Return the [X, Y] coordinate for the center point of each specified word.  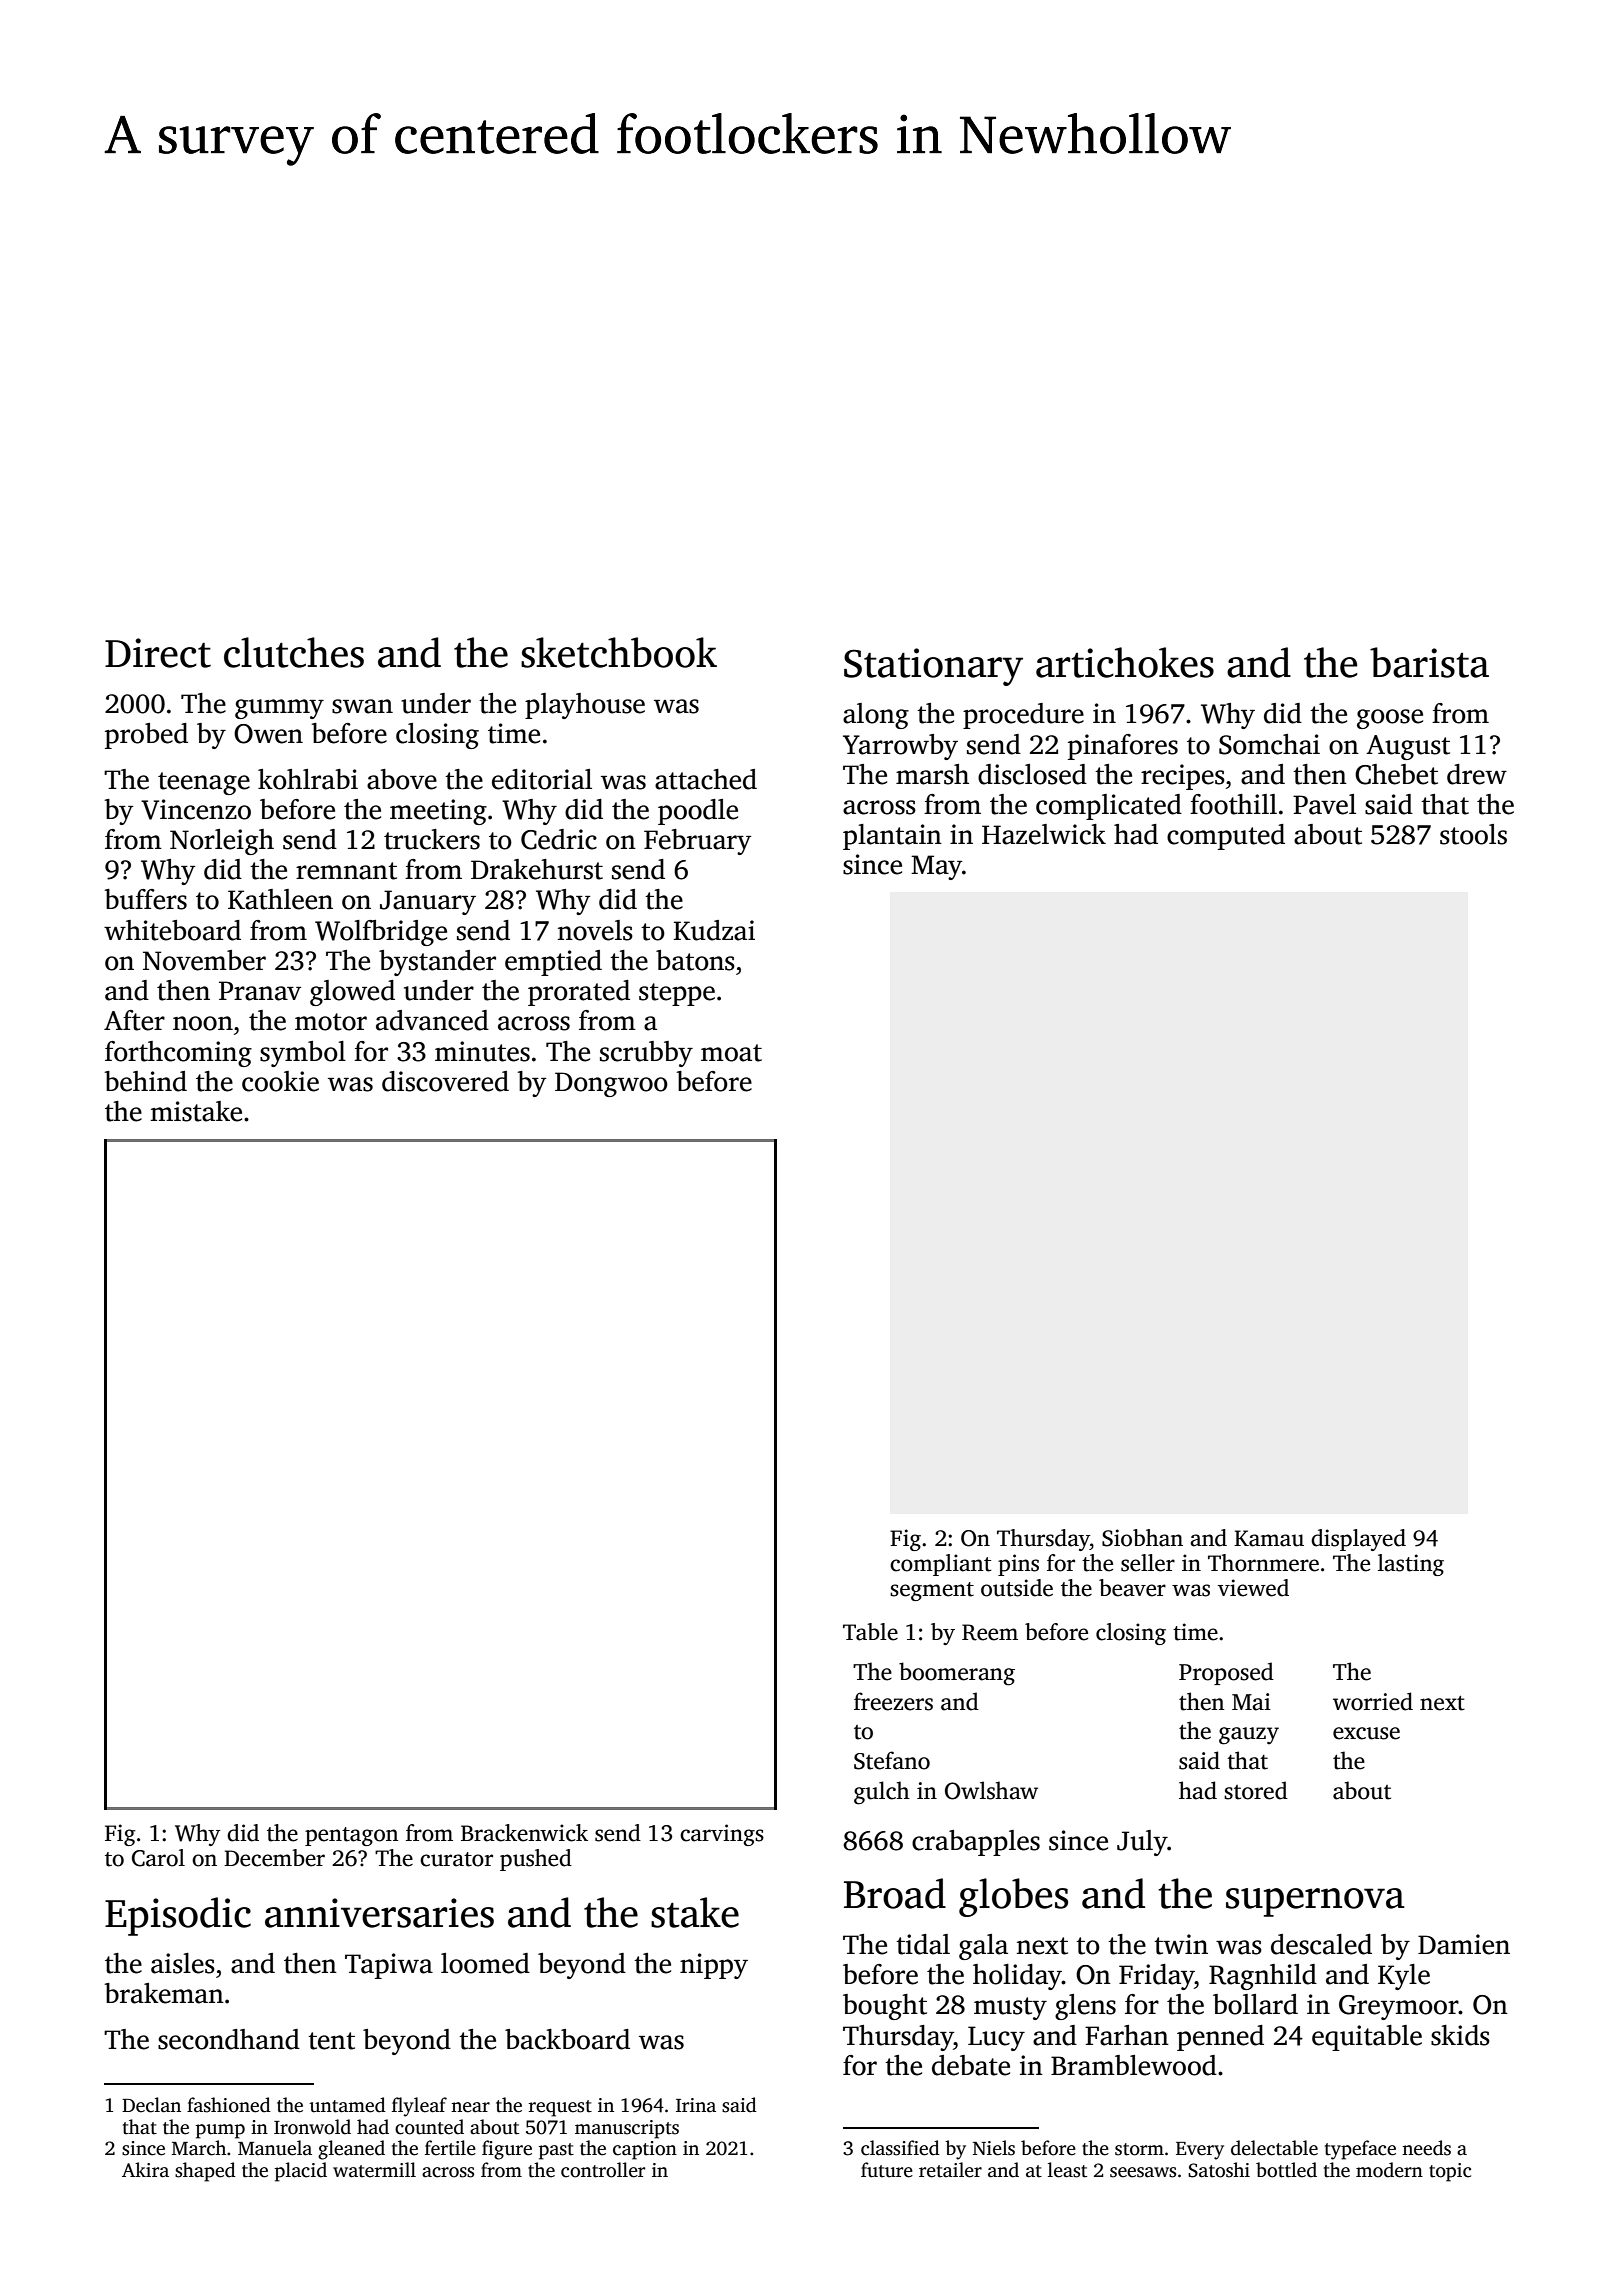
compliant [940, 1565]
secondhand [229, 2039]
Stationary [933, 667]
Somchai [1269, 744]
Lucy [996, 2038]
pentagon [352, 1836]
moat [731, 1053]
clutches [294, 652]
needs [1426, 2148]
